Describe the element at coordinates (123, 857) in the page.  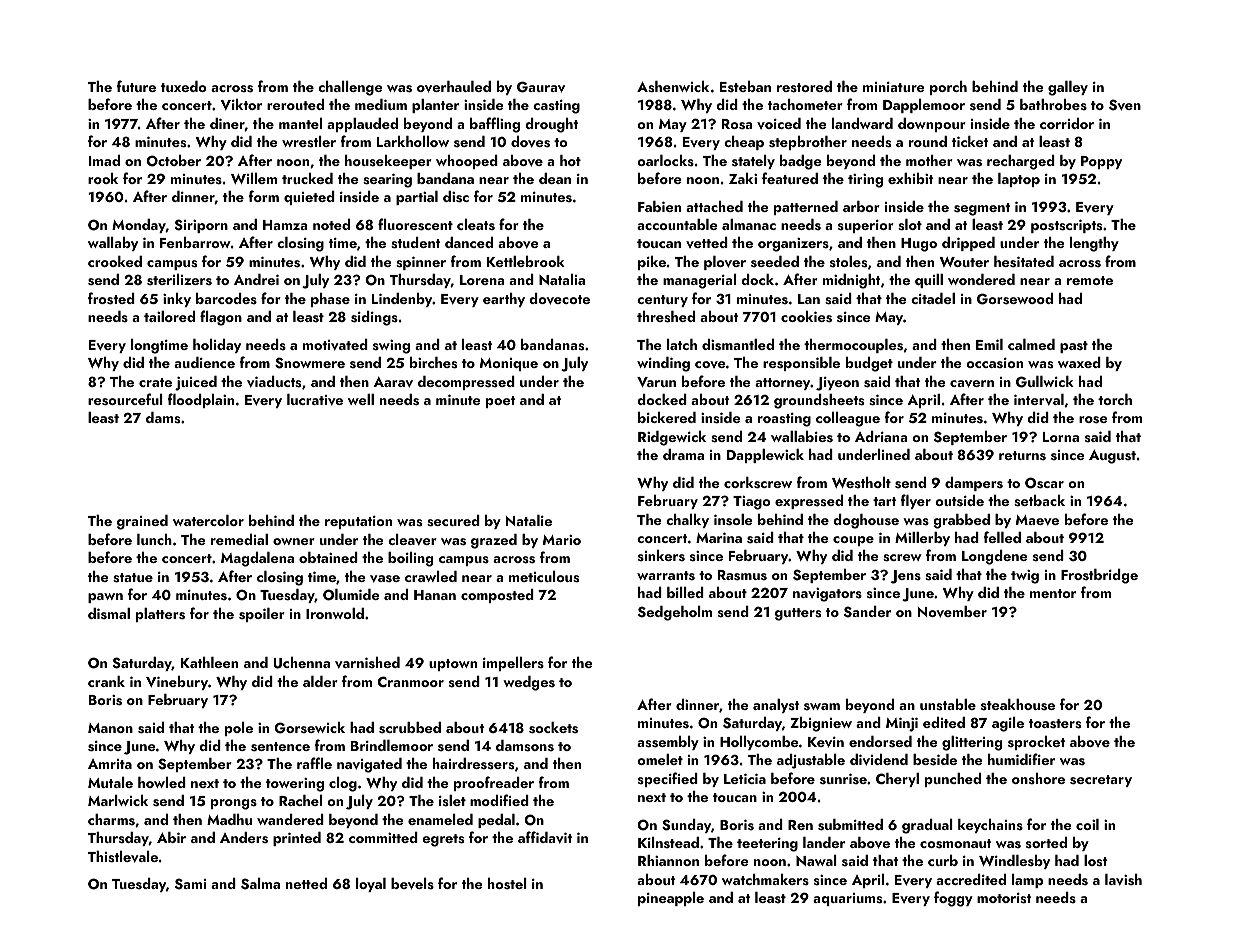
I see `Thistlevale` at that location.
